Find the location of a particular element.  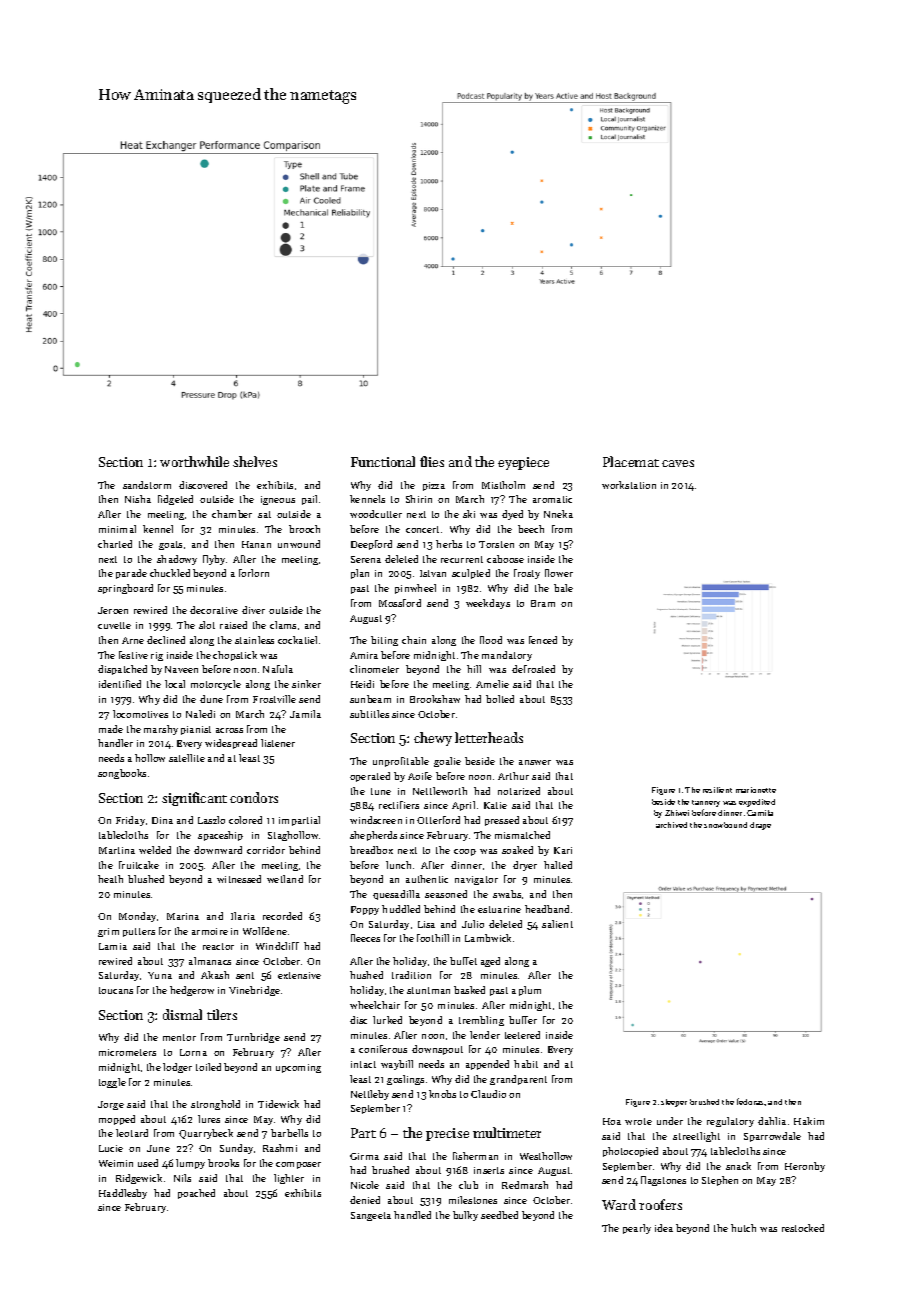

Weimin is located at coordinates (116, 1163).
